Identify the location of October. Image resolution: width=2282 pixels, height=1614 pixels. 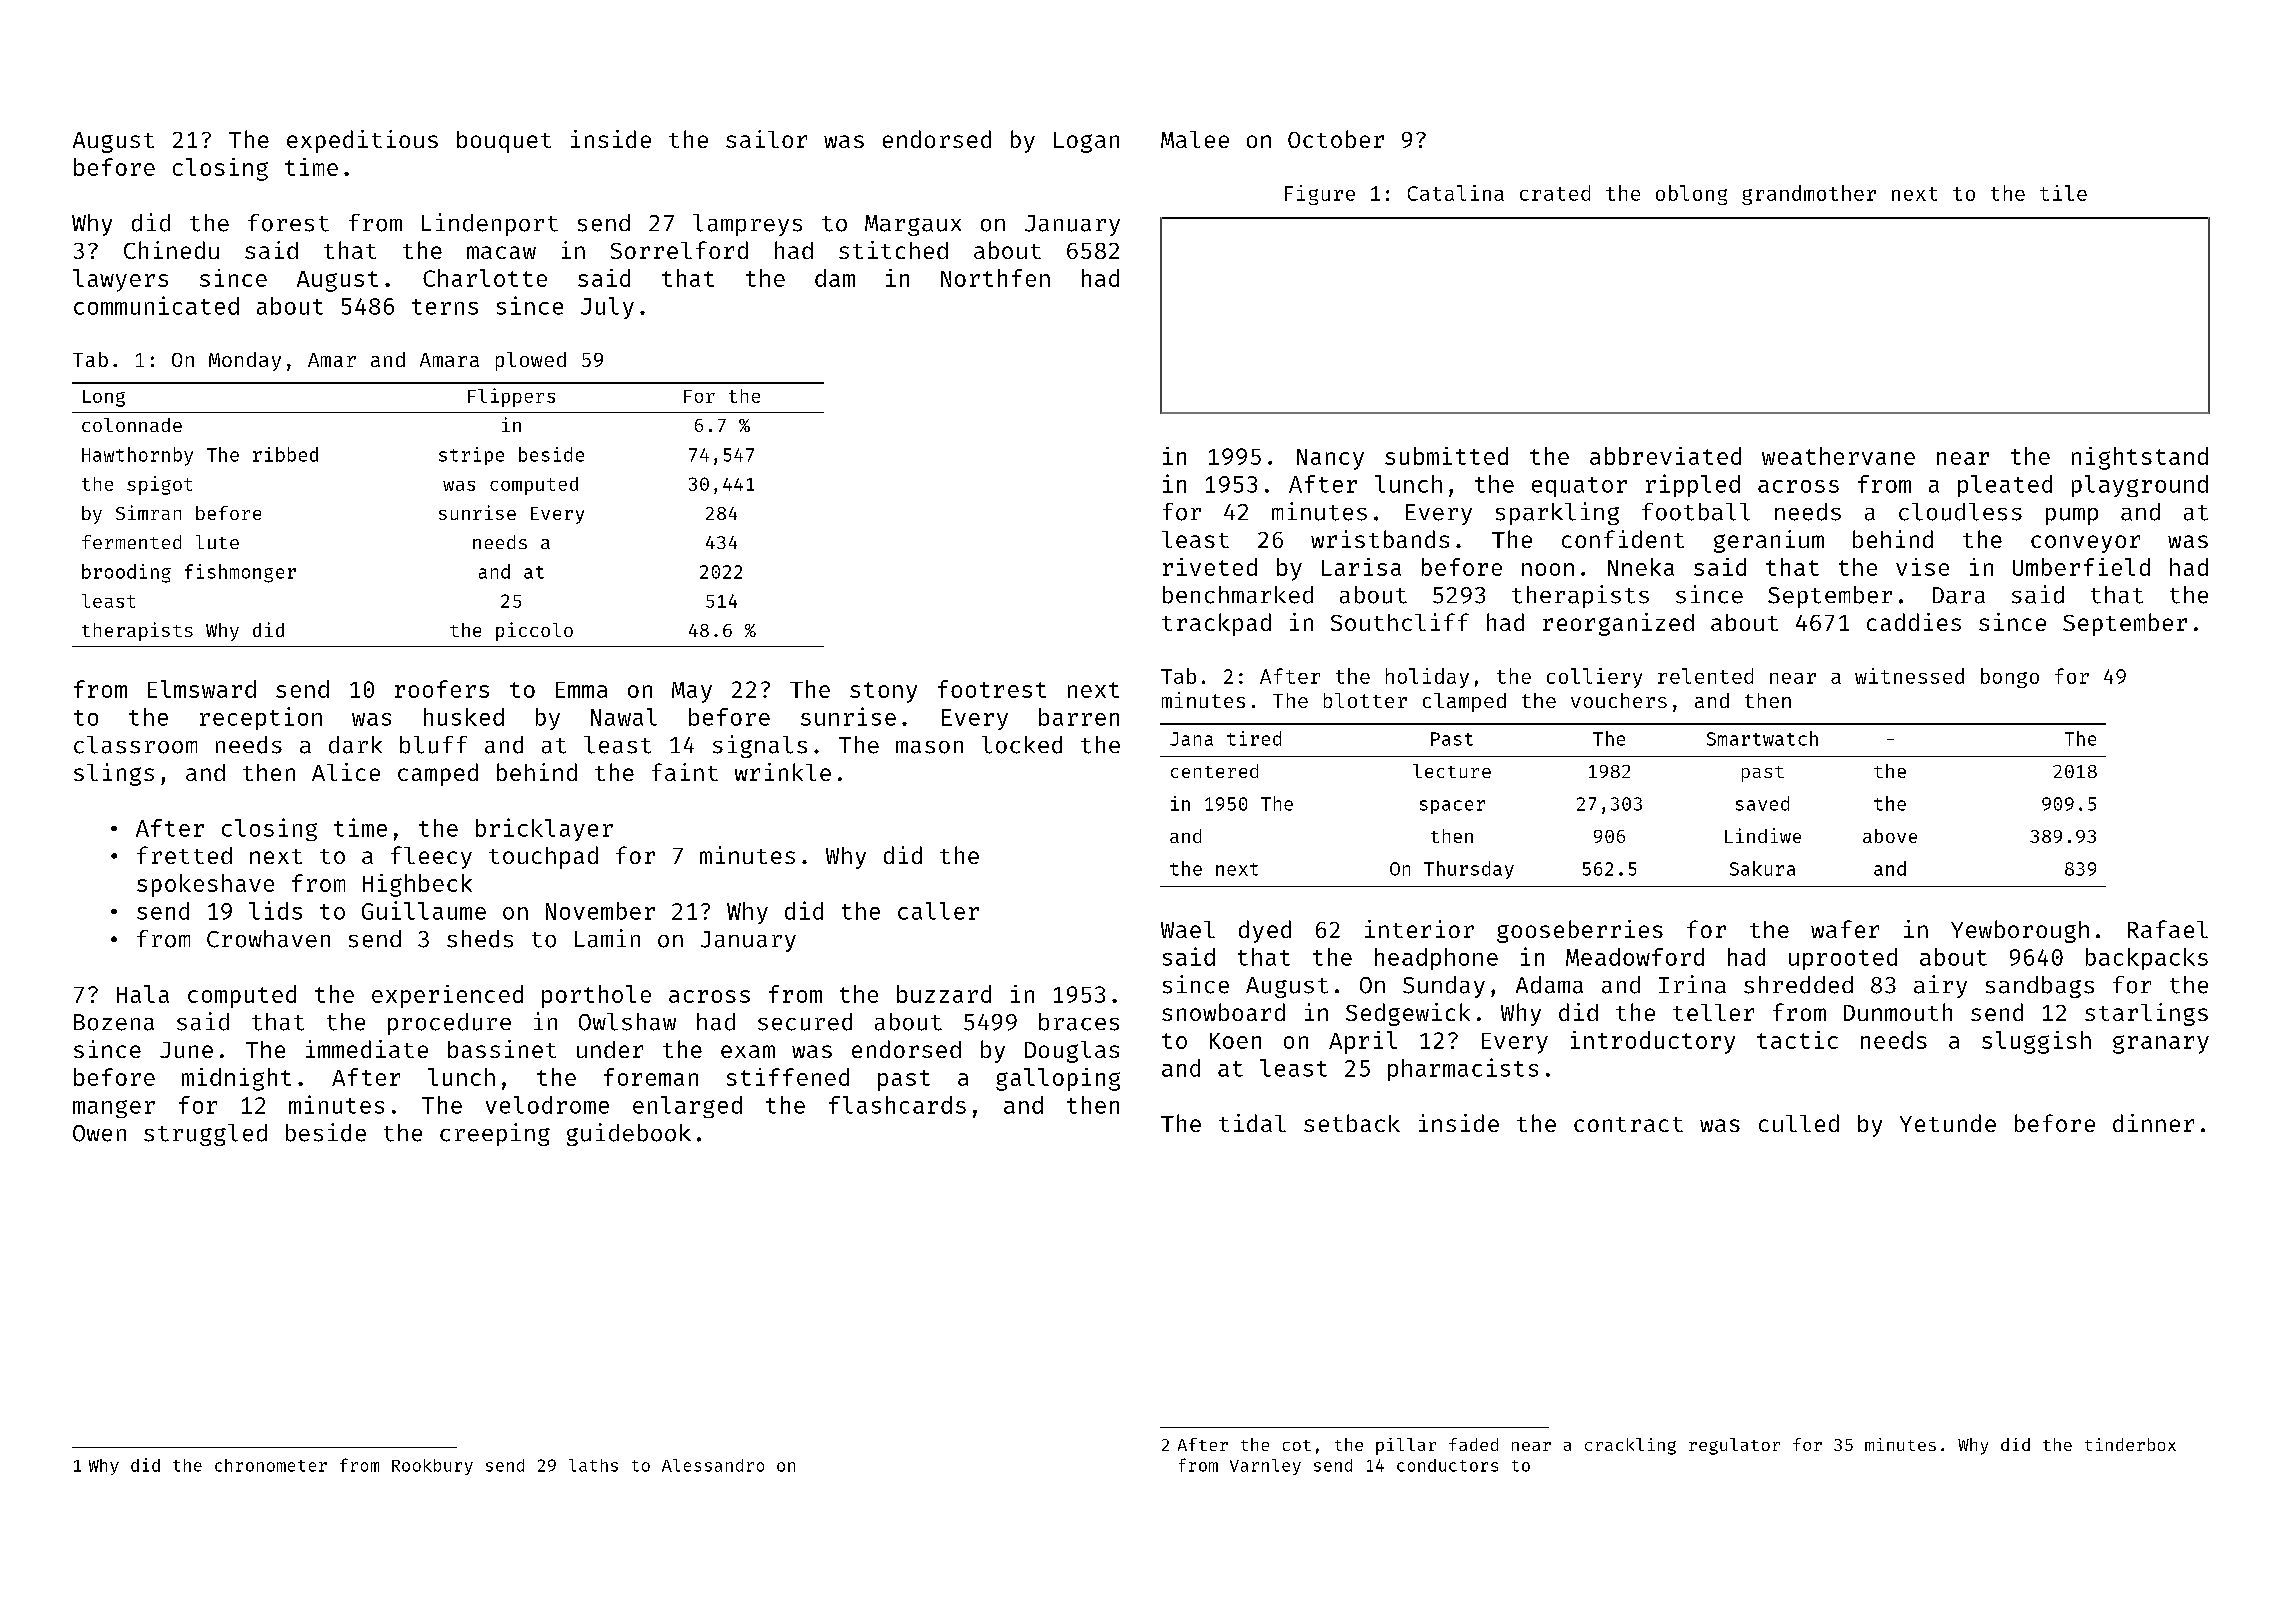
(1336, 139).
